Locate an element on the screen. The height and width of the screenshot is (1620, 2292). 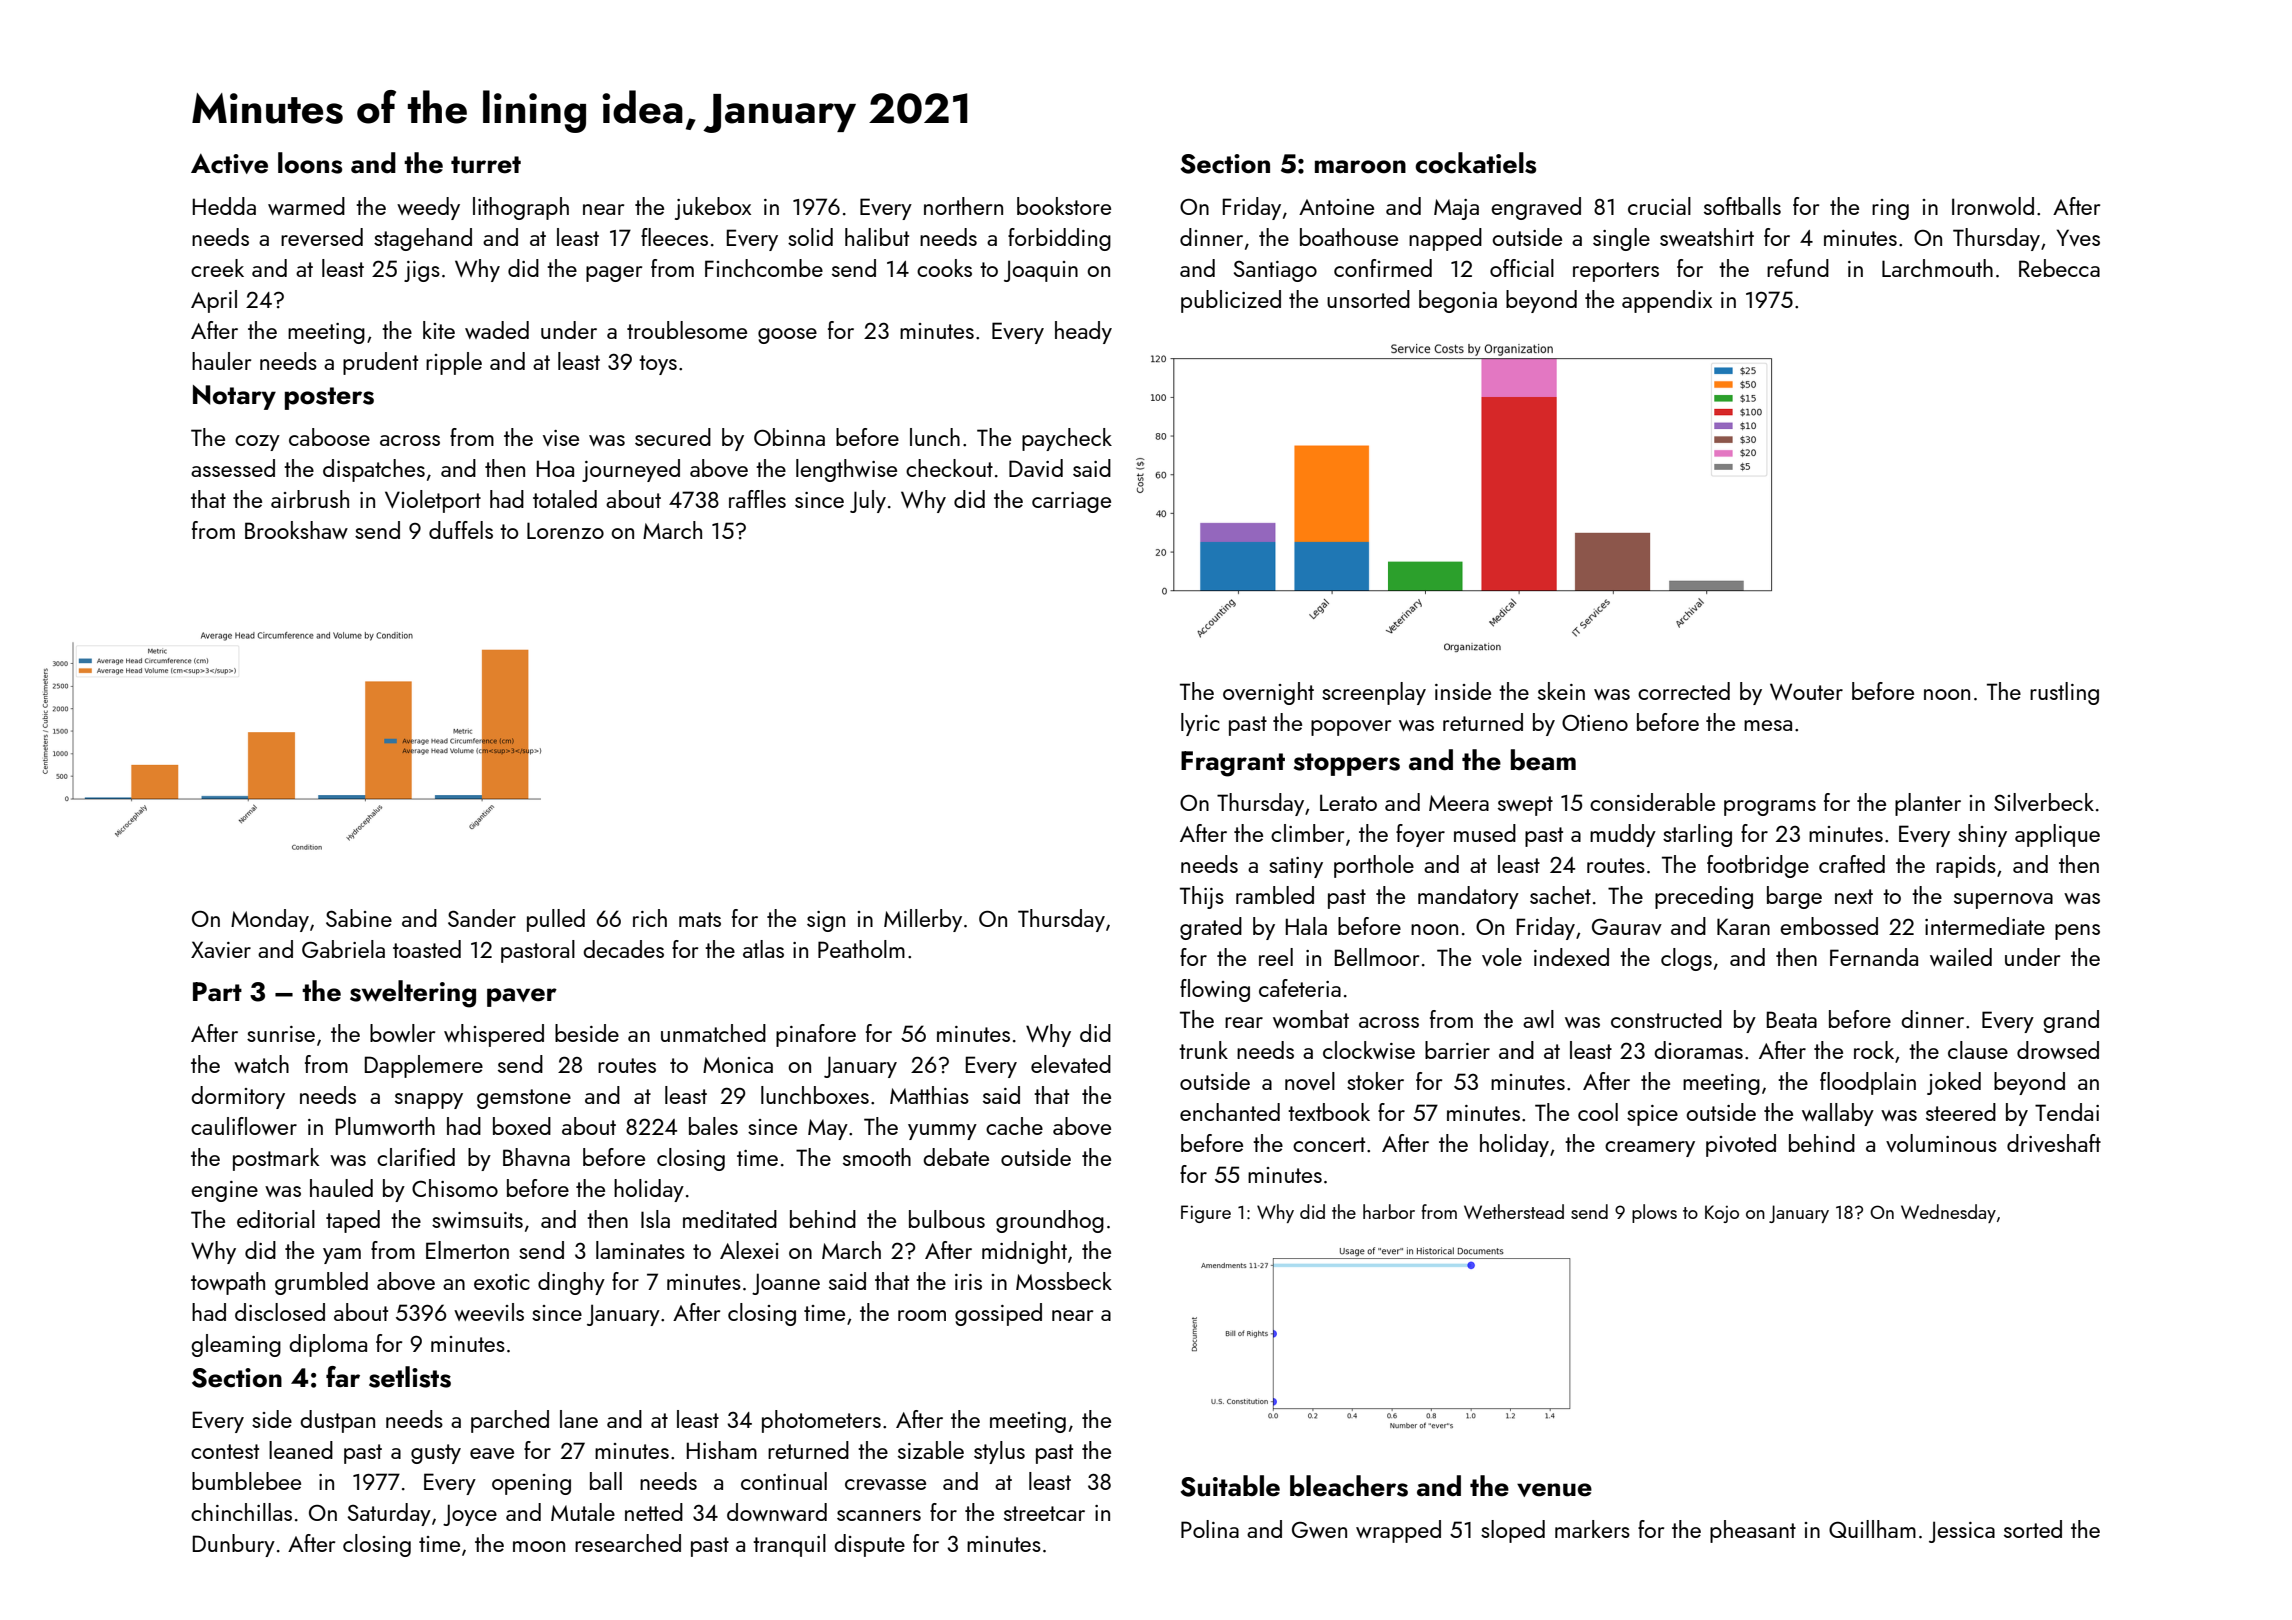
begonia is located at coordinates (1458, 301).
